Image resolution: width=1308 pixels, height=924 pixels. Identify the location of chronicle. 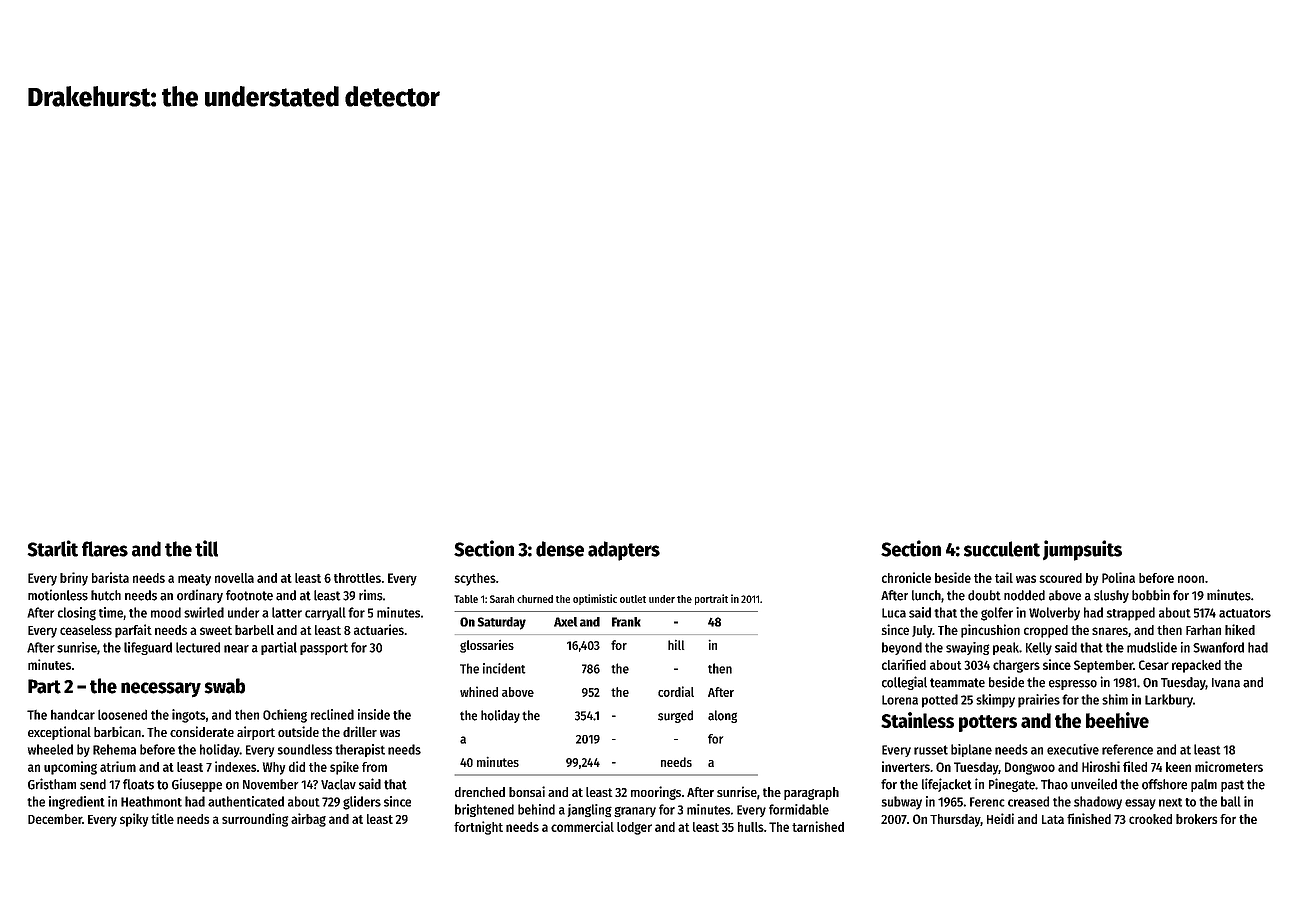
(906, 577).
